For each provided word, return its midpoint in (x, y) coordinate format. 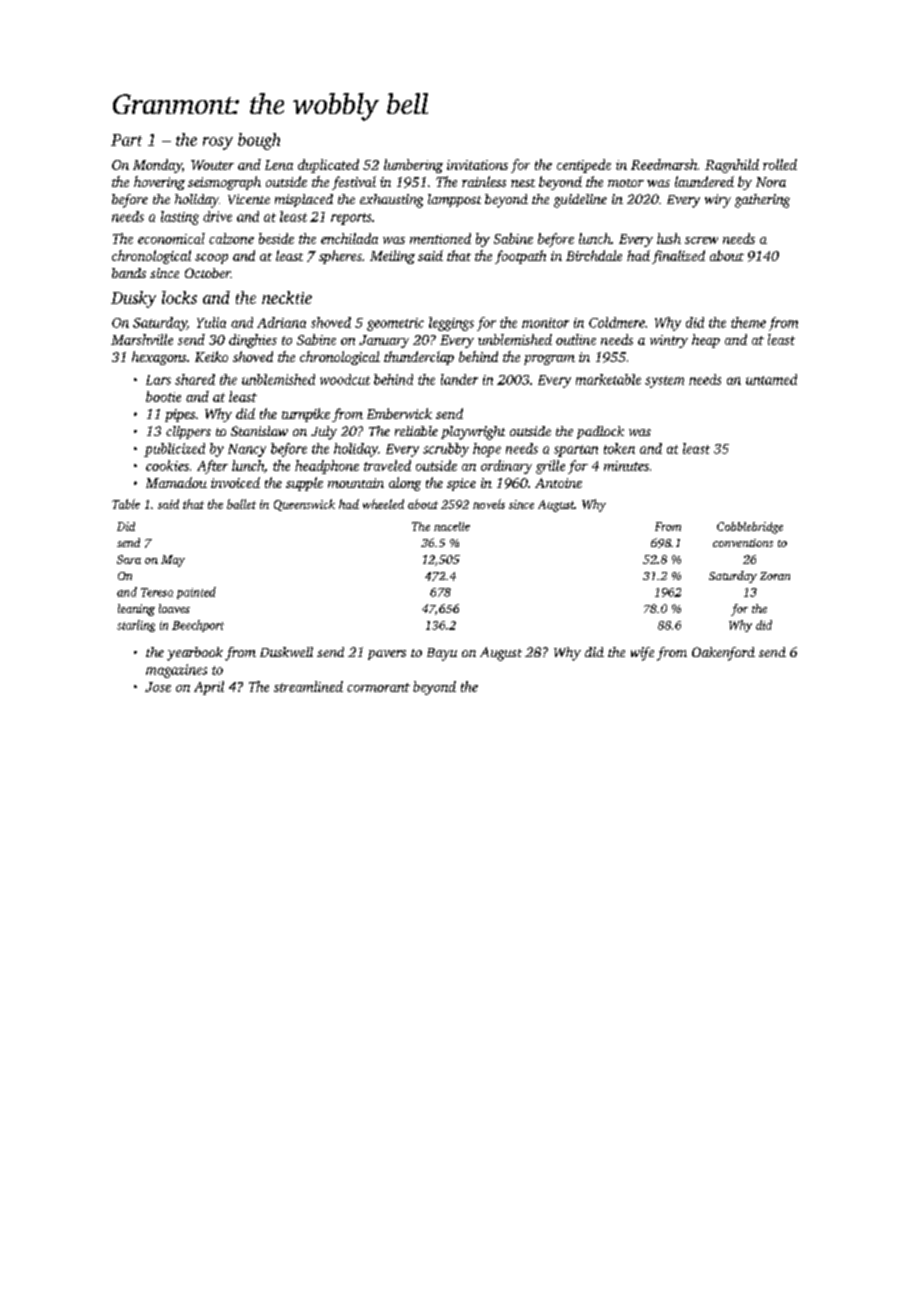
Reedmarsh (664, 164)
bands (129, 273)
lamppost (454, 200)
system (664, 382)
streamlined (308, 686)
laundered (704, 181)
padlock (600, 432)
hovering (159, 183)
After (212, 467)
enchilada (349, 238)
